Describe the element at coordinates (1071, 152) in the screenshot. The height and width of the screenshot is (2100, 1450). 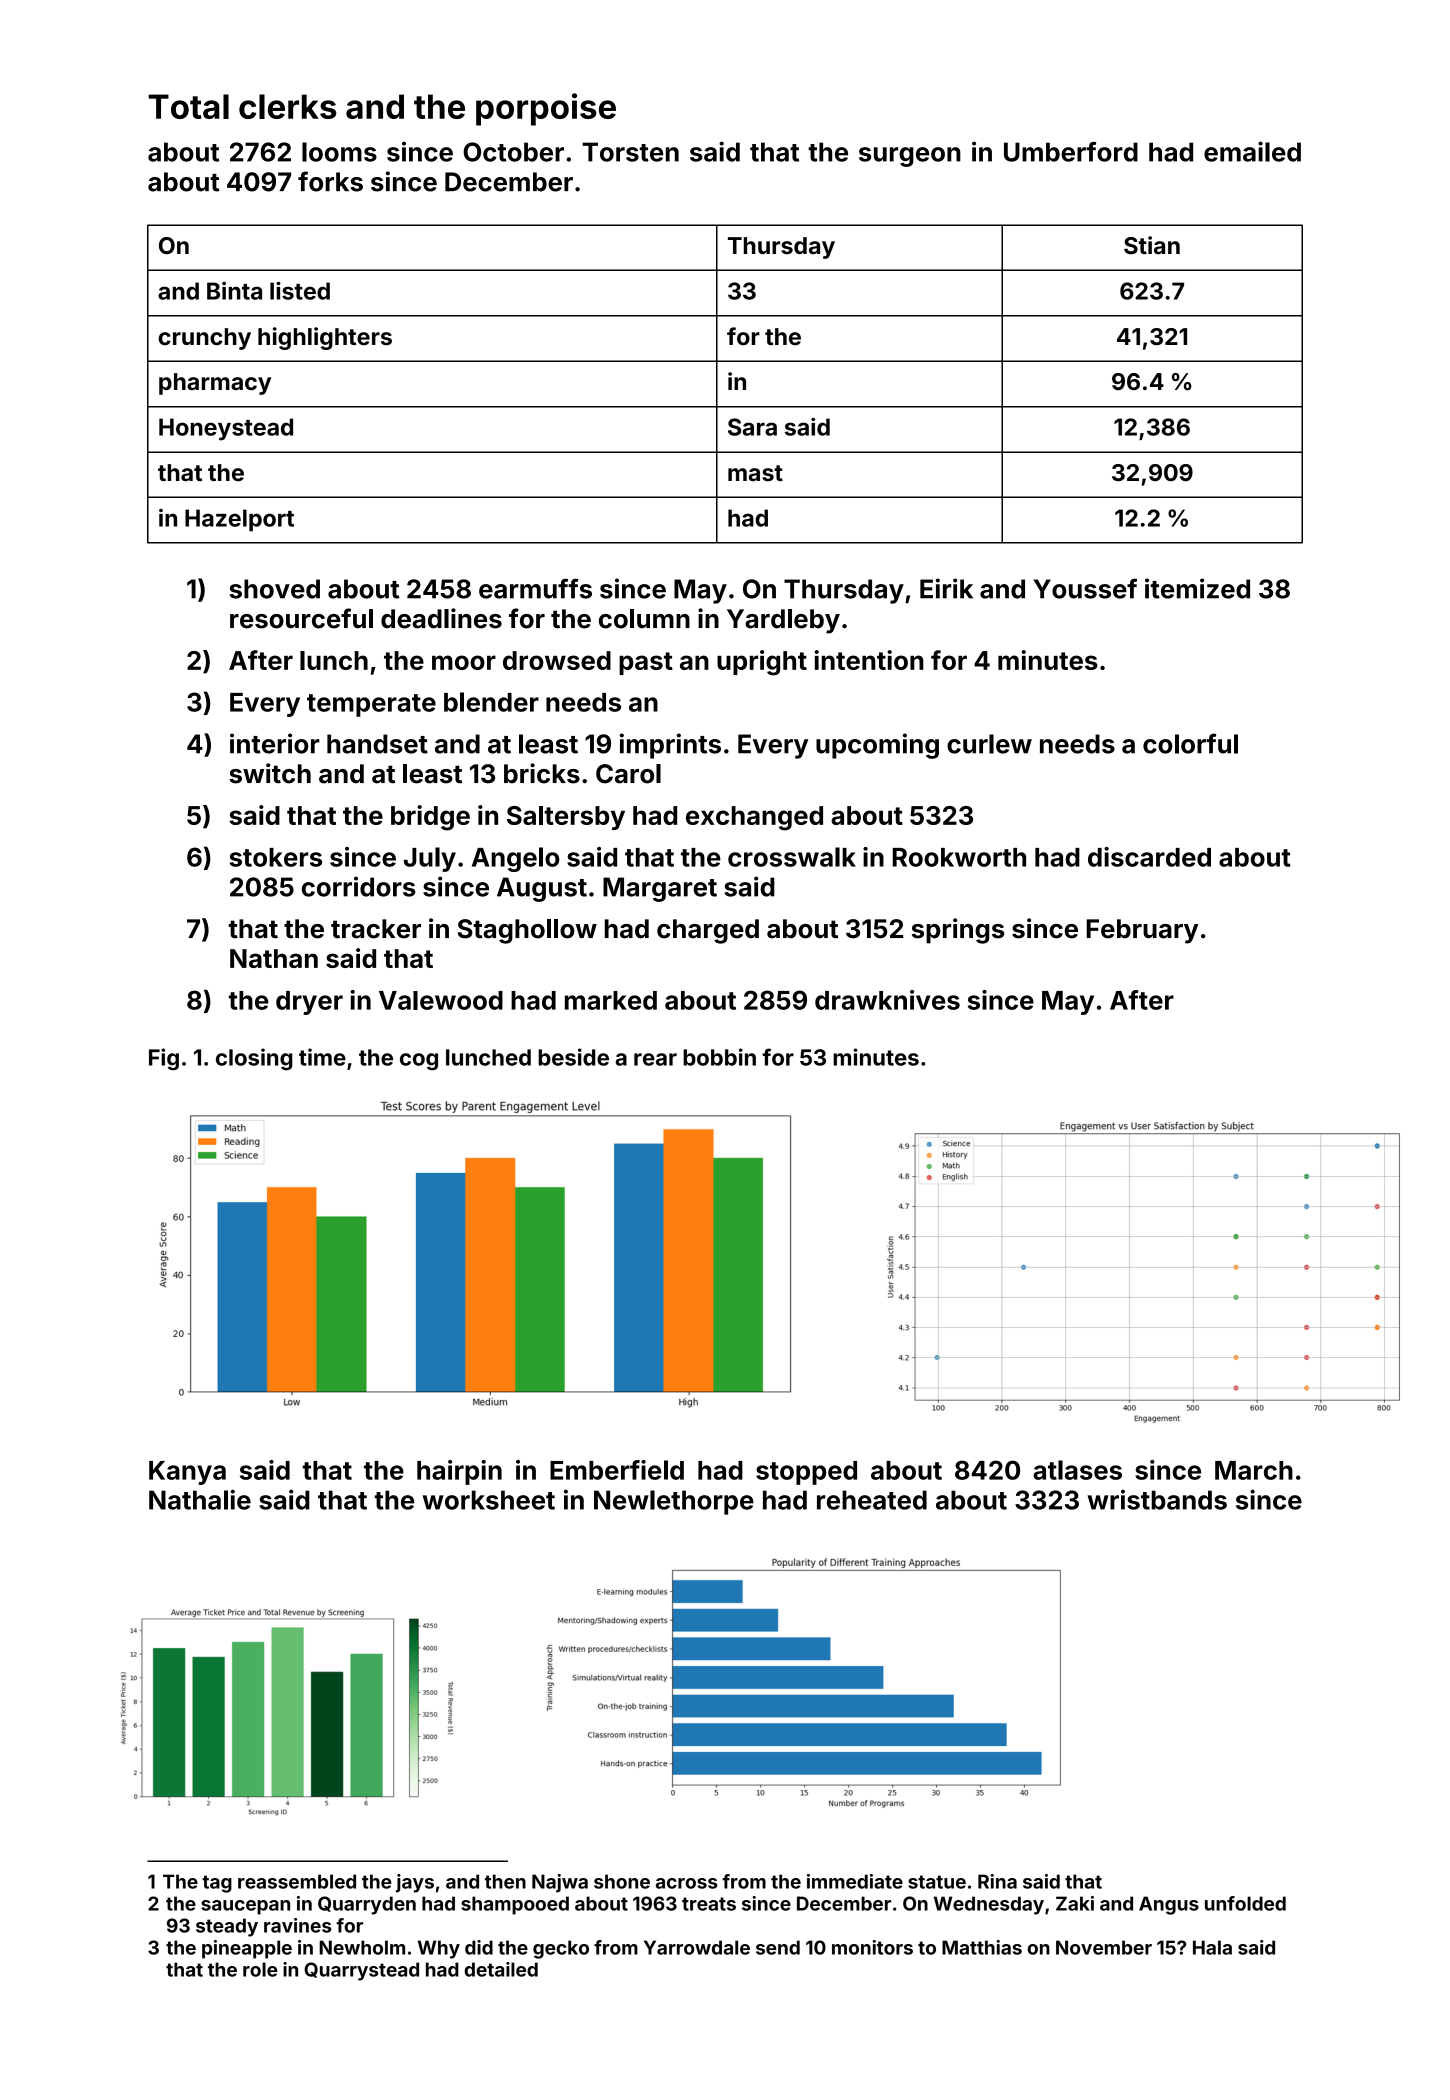
I see `Umberford` at that location.
